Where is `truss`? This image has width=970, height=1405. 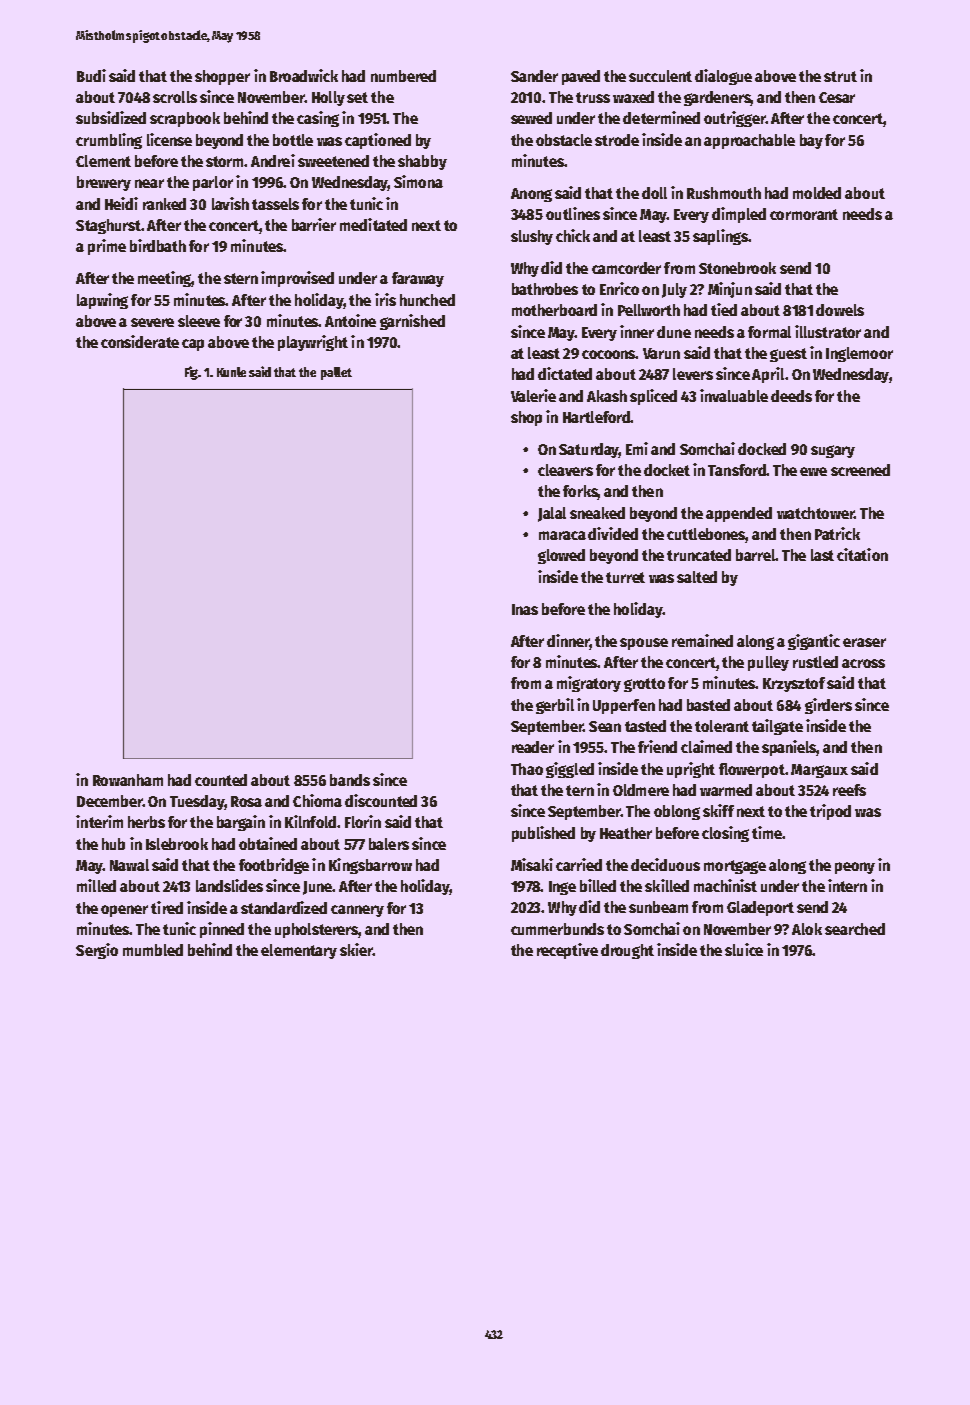 truss is located at coordinates (593, 97).
